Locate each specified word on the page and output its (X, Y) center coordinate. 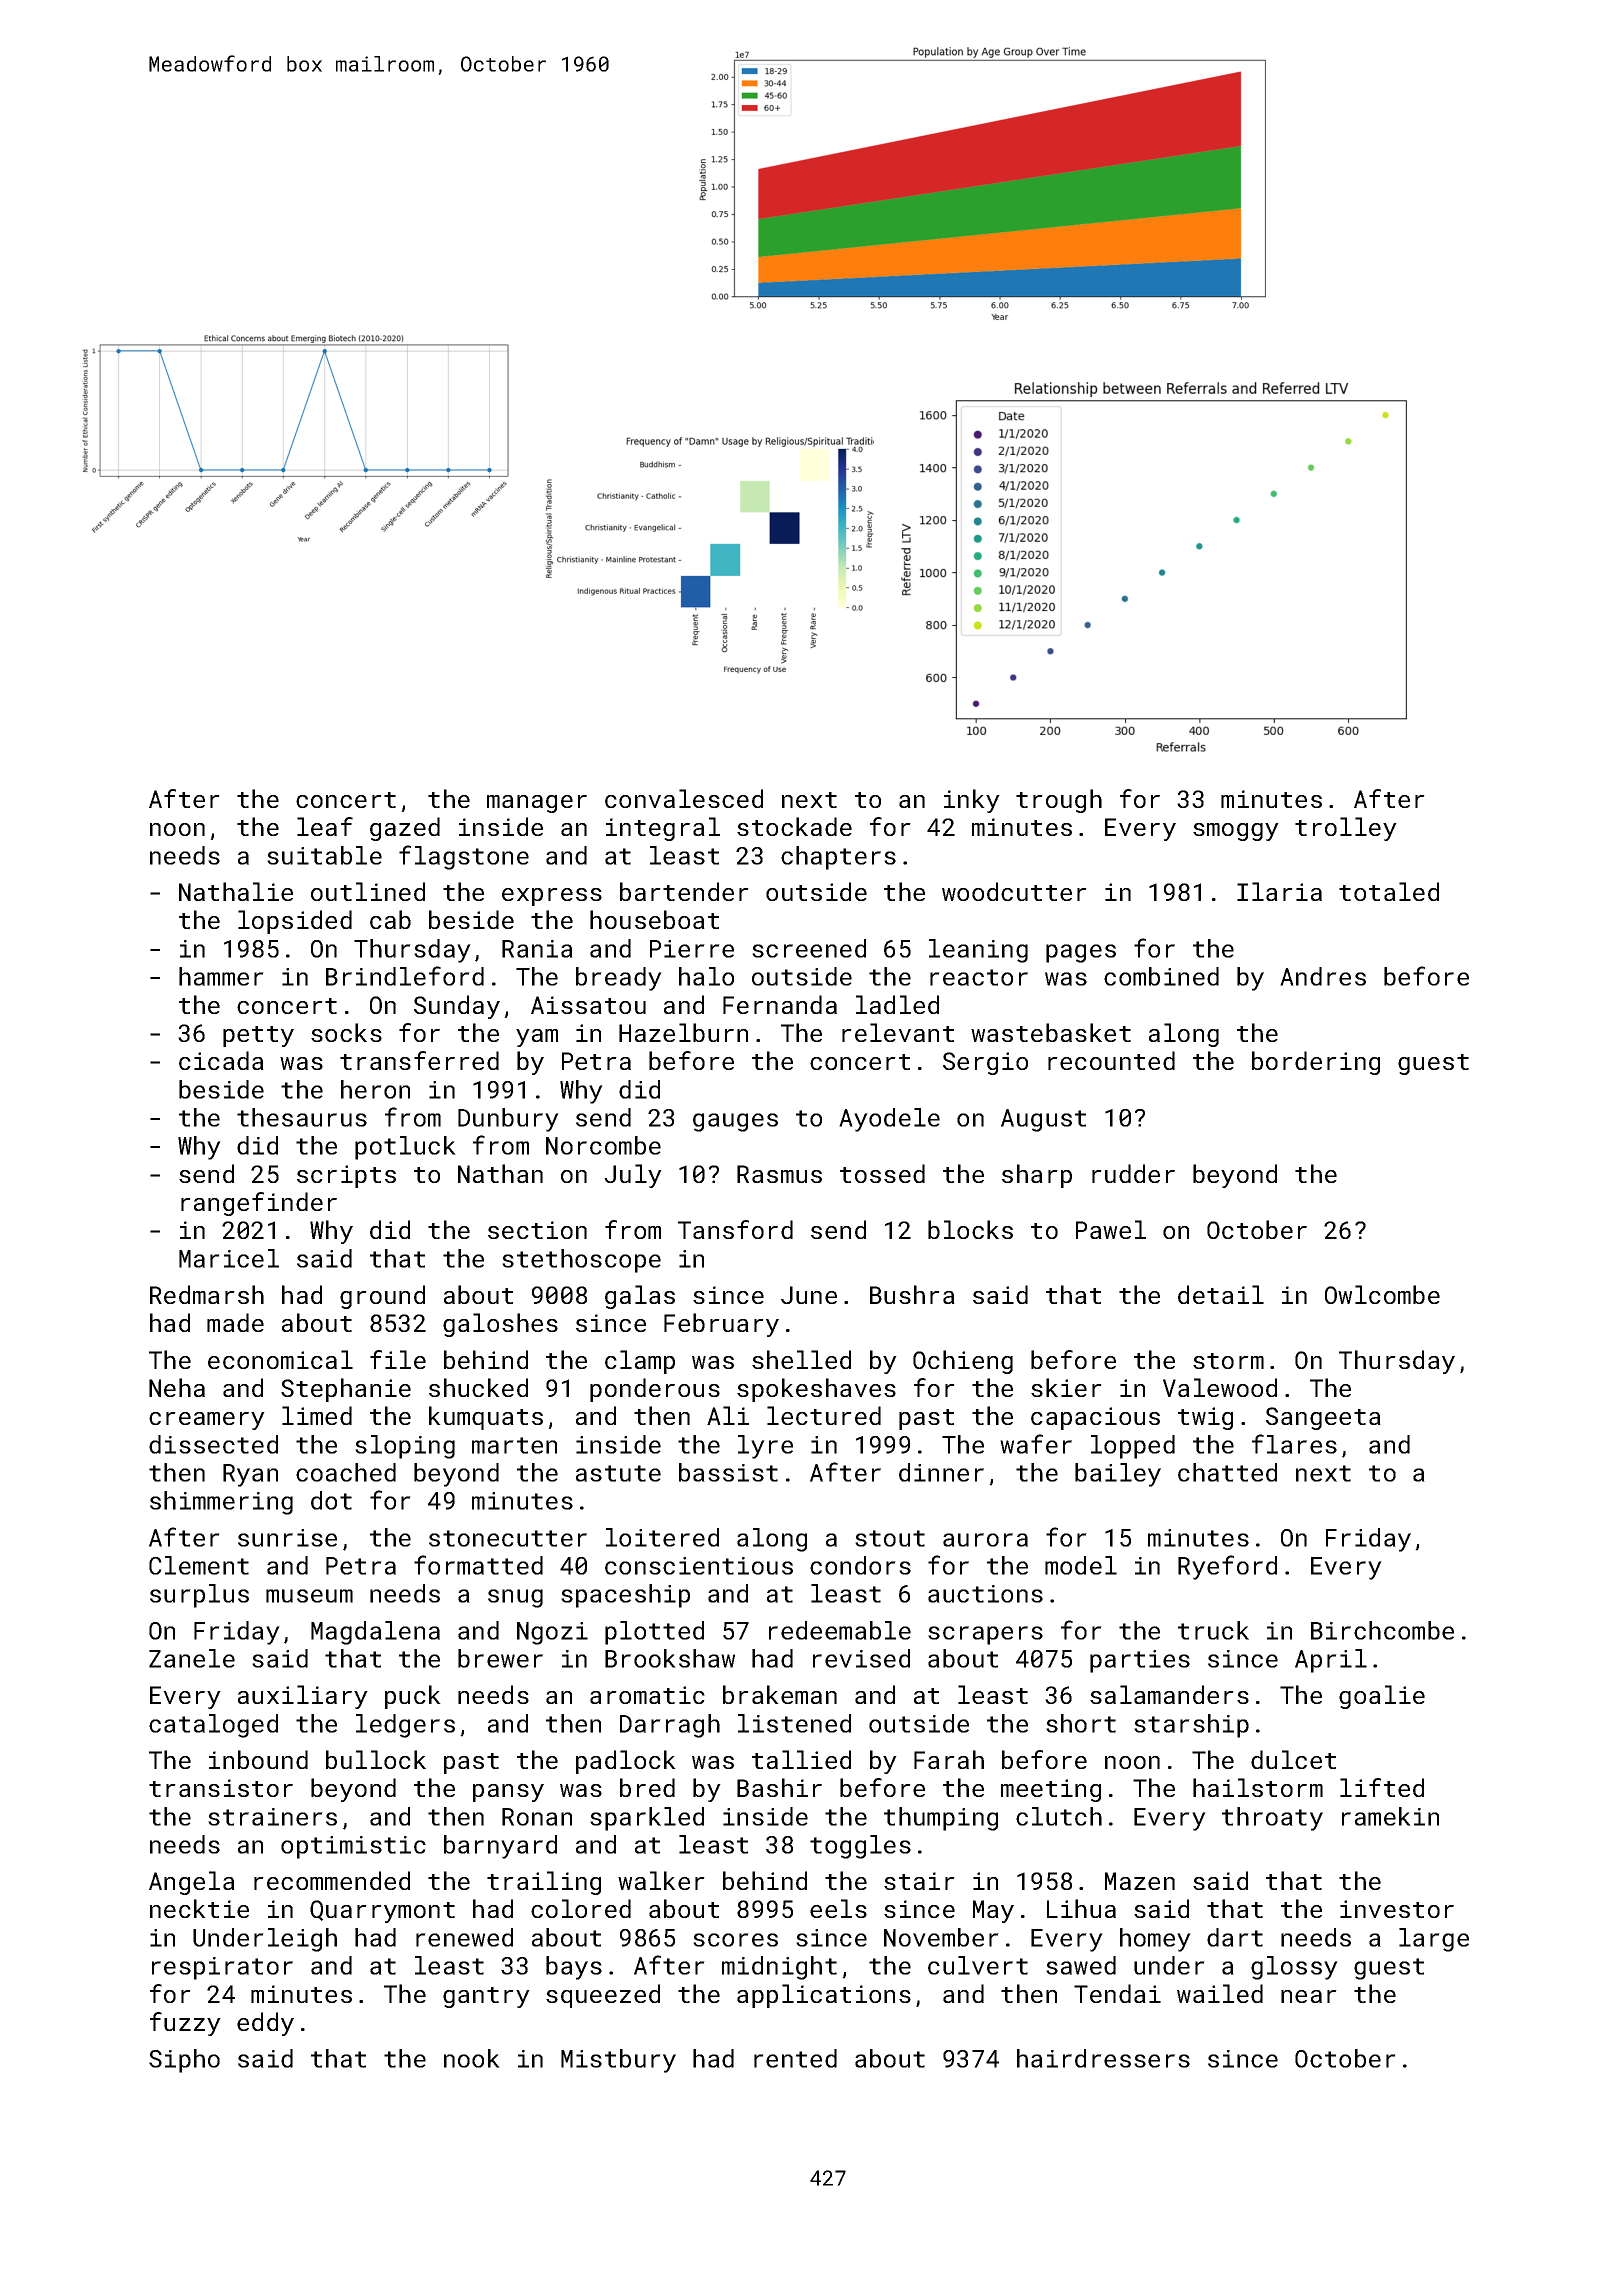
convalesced (684, 798)
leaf (325, 826)
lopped (1133, 1447)
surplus (199, 1596)
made (235, 1322)
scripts (346, 1176)
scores (735, 1940)
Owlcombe (1382, 1294)
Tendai (1117, 1993)
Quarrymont (382, 1911)
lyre (765, 1447)
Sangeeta (1323, 1418)
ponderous (655, 1390)
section (537, 1230)
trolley (1346, 829)
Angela (192, 1883)
